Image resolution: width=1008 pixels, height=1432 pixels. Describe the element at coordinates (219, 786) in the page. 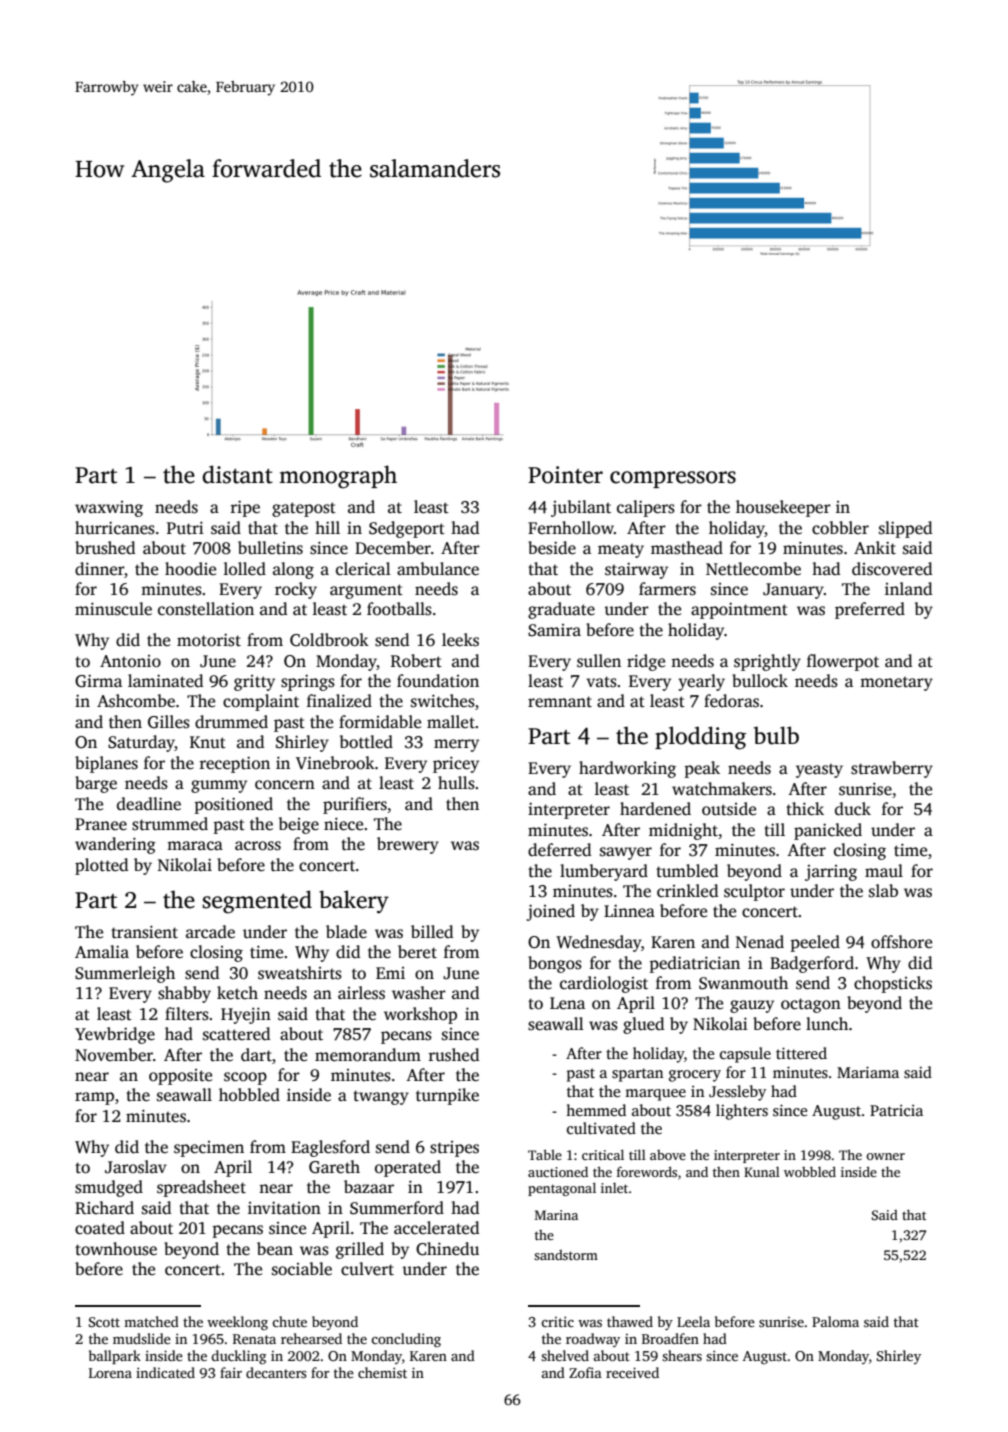

I see `gummy` at that location.
